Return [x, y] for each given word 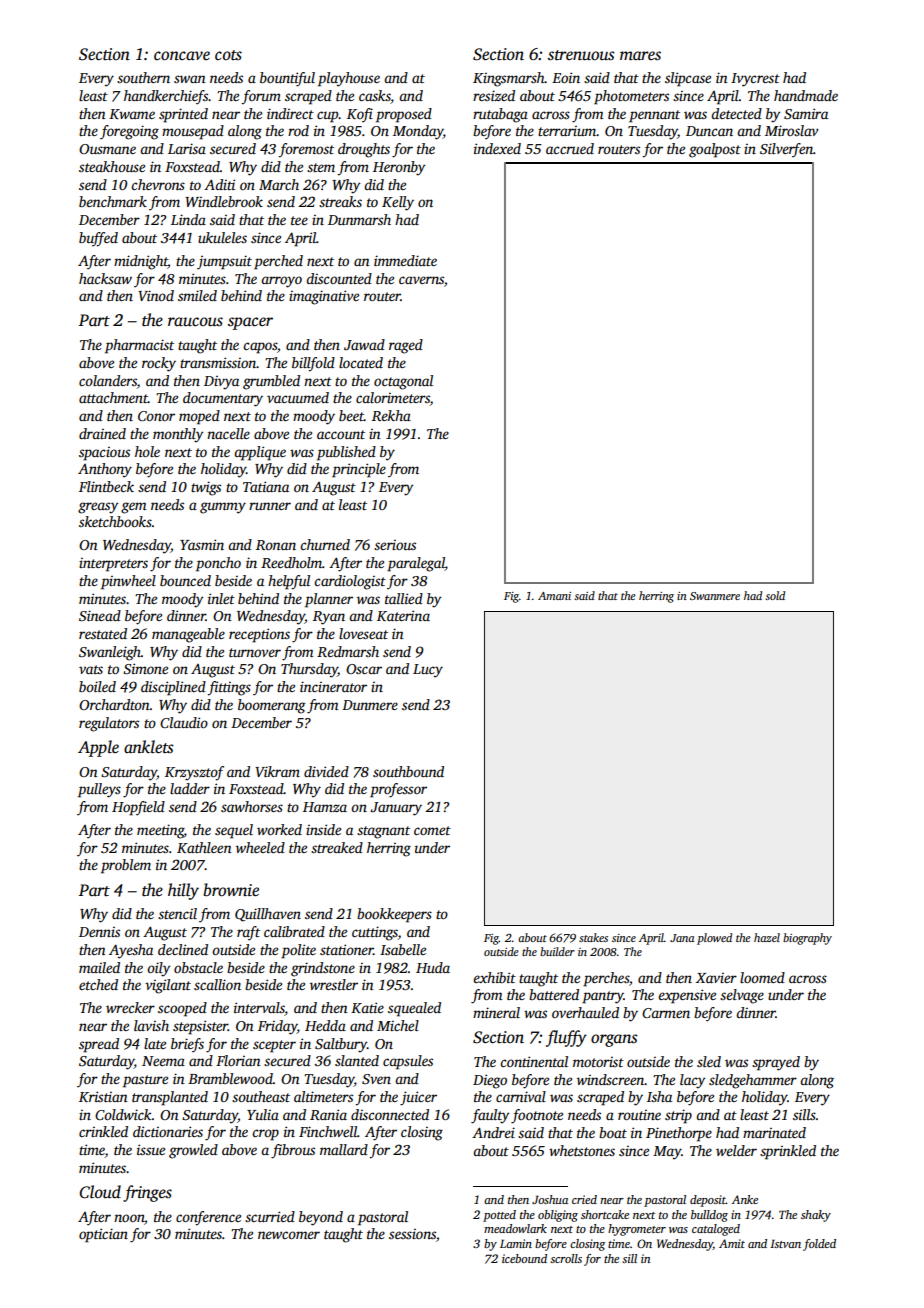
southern [143, 77]
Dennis [99, 932]
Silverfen [786, 150]
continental [534, 1061]
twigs [206, 488]
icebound [524, 1258]
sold [775, 595]
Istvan [785, 1243]
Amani [554, 596]
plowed [714, 939]
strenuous [581, 55]
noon [129, 1218]
